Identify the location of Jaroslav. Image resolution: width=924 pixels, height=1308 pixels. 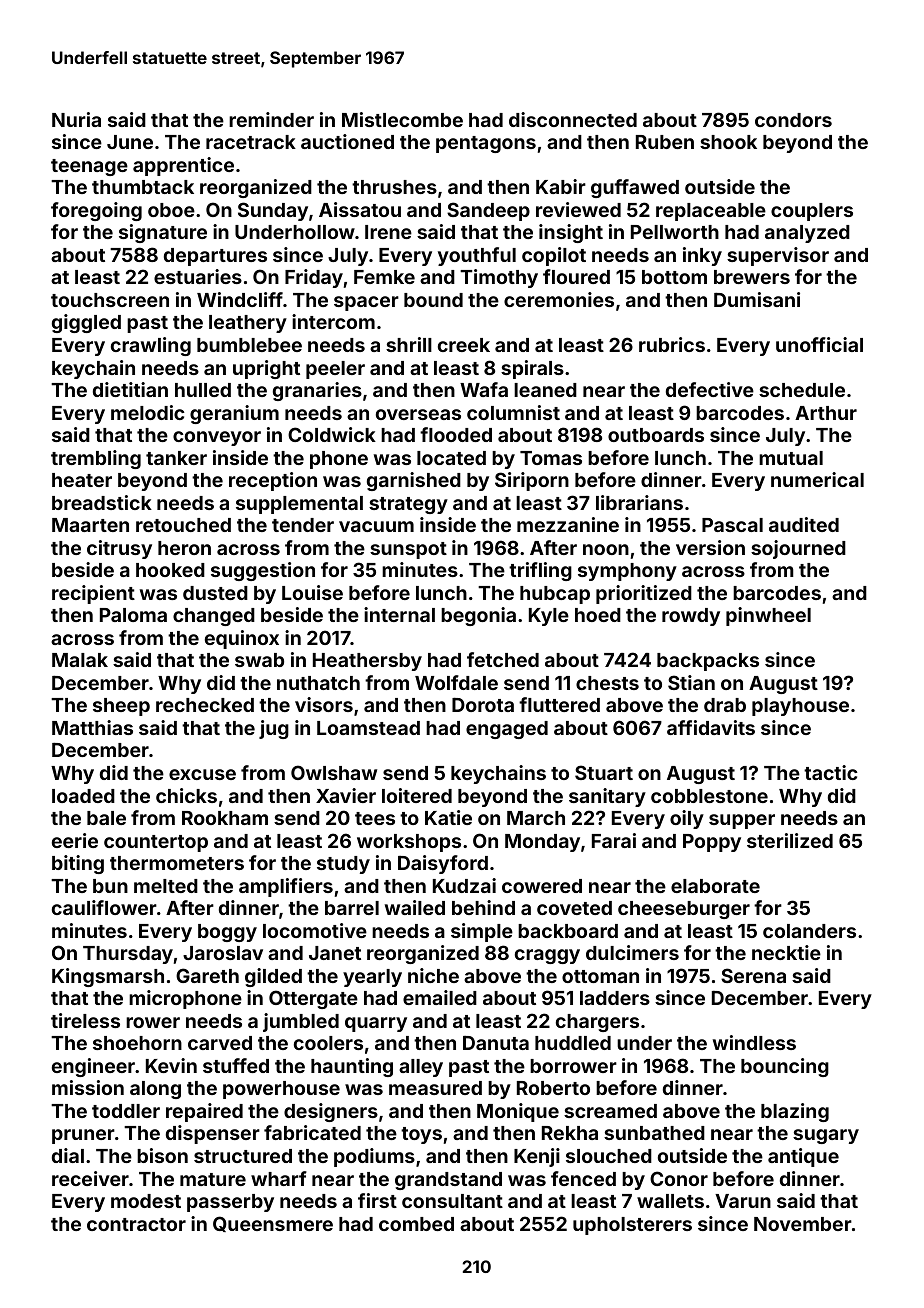
(223, 953).
